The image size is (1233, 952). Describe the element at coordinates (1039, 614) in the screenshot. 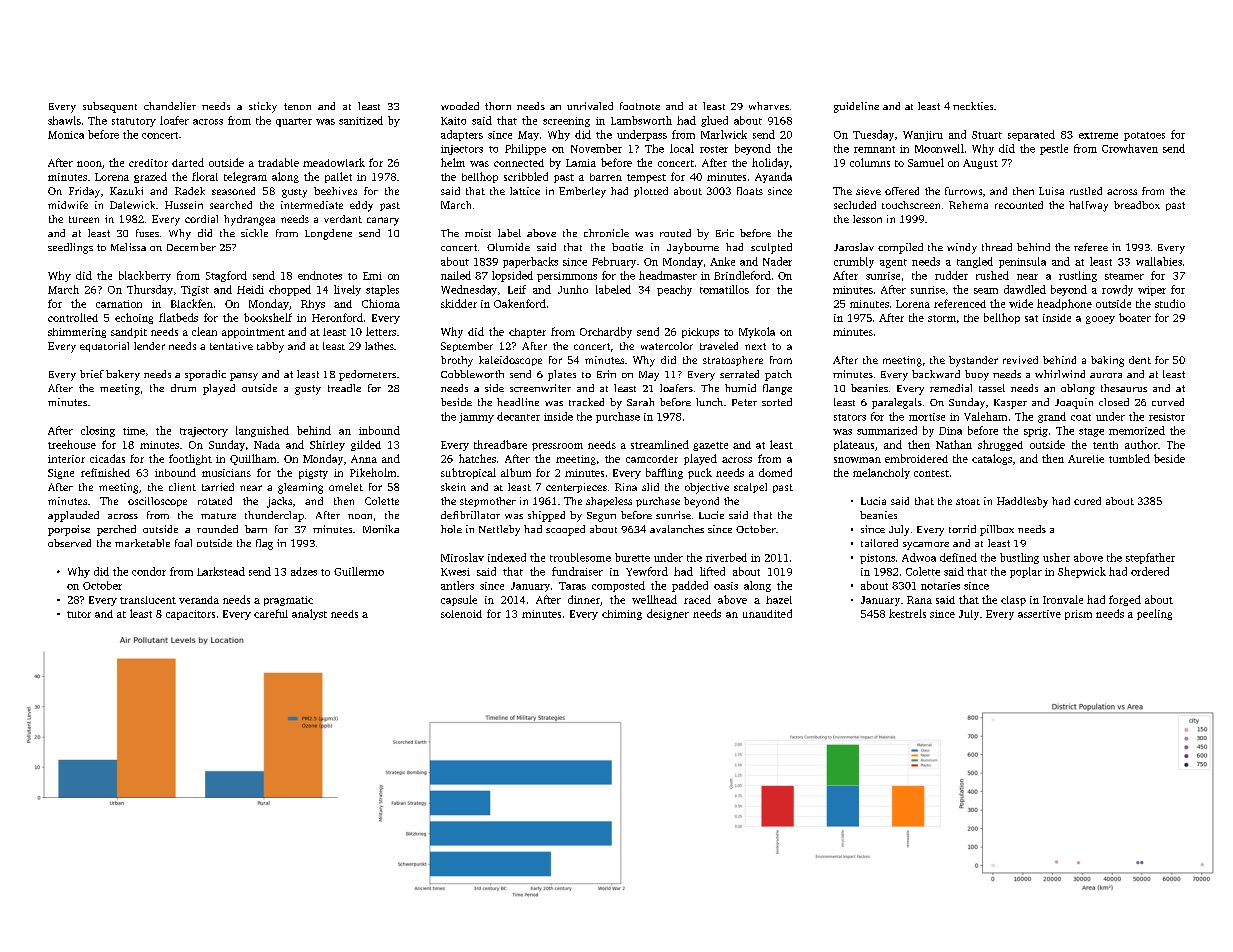

I see `assertive` at that location.
